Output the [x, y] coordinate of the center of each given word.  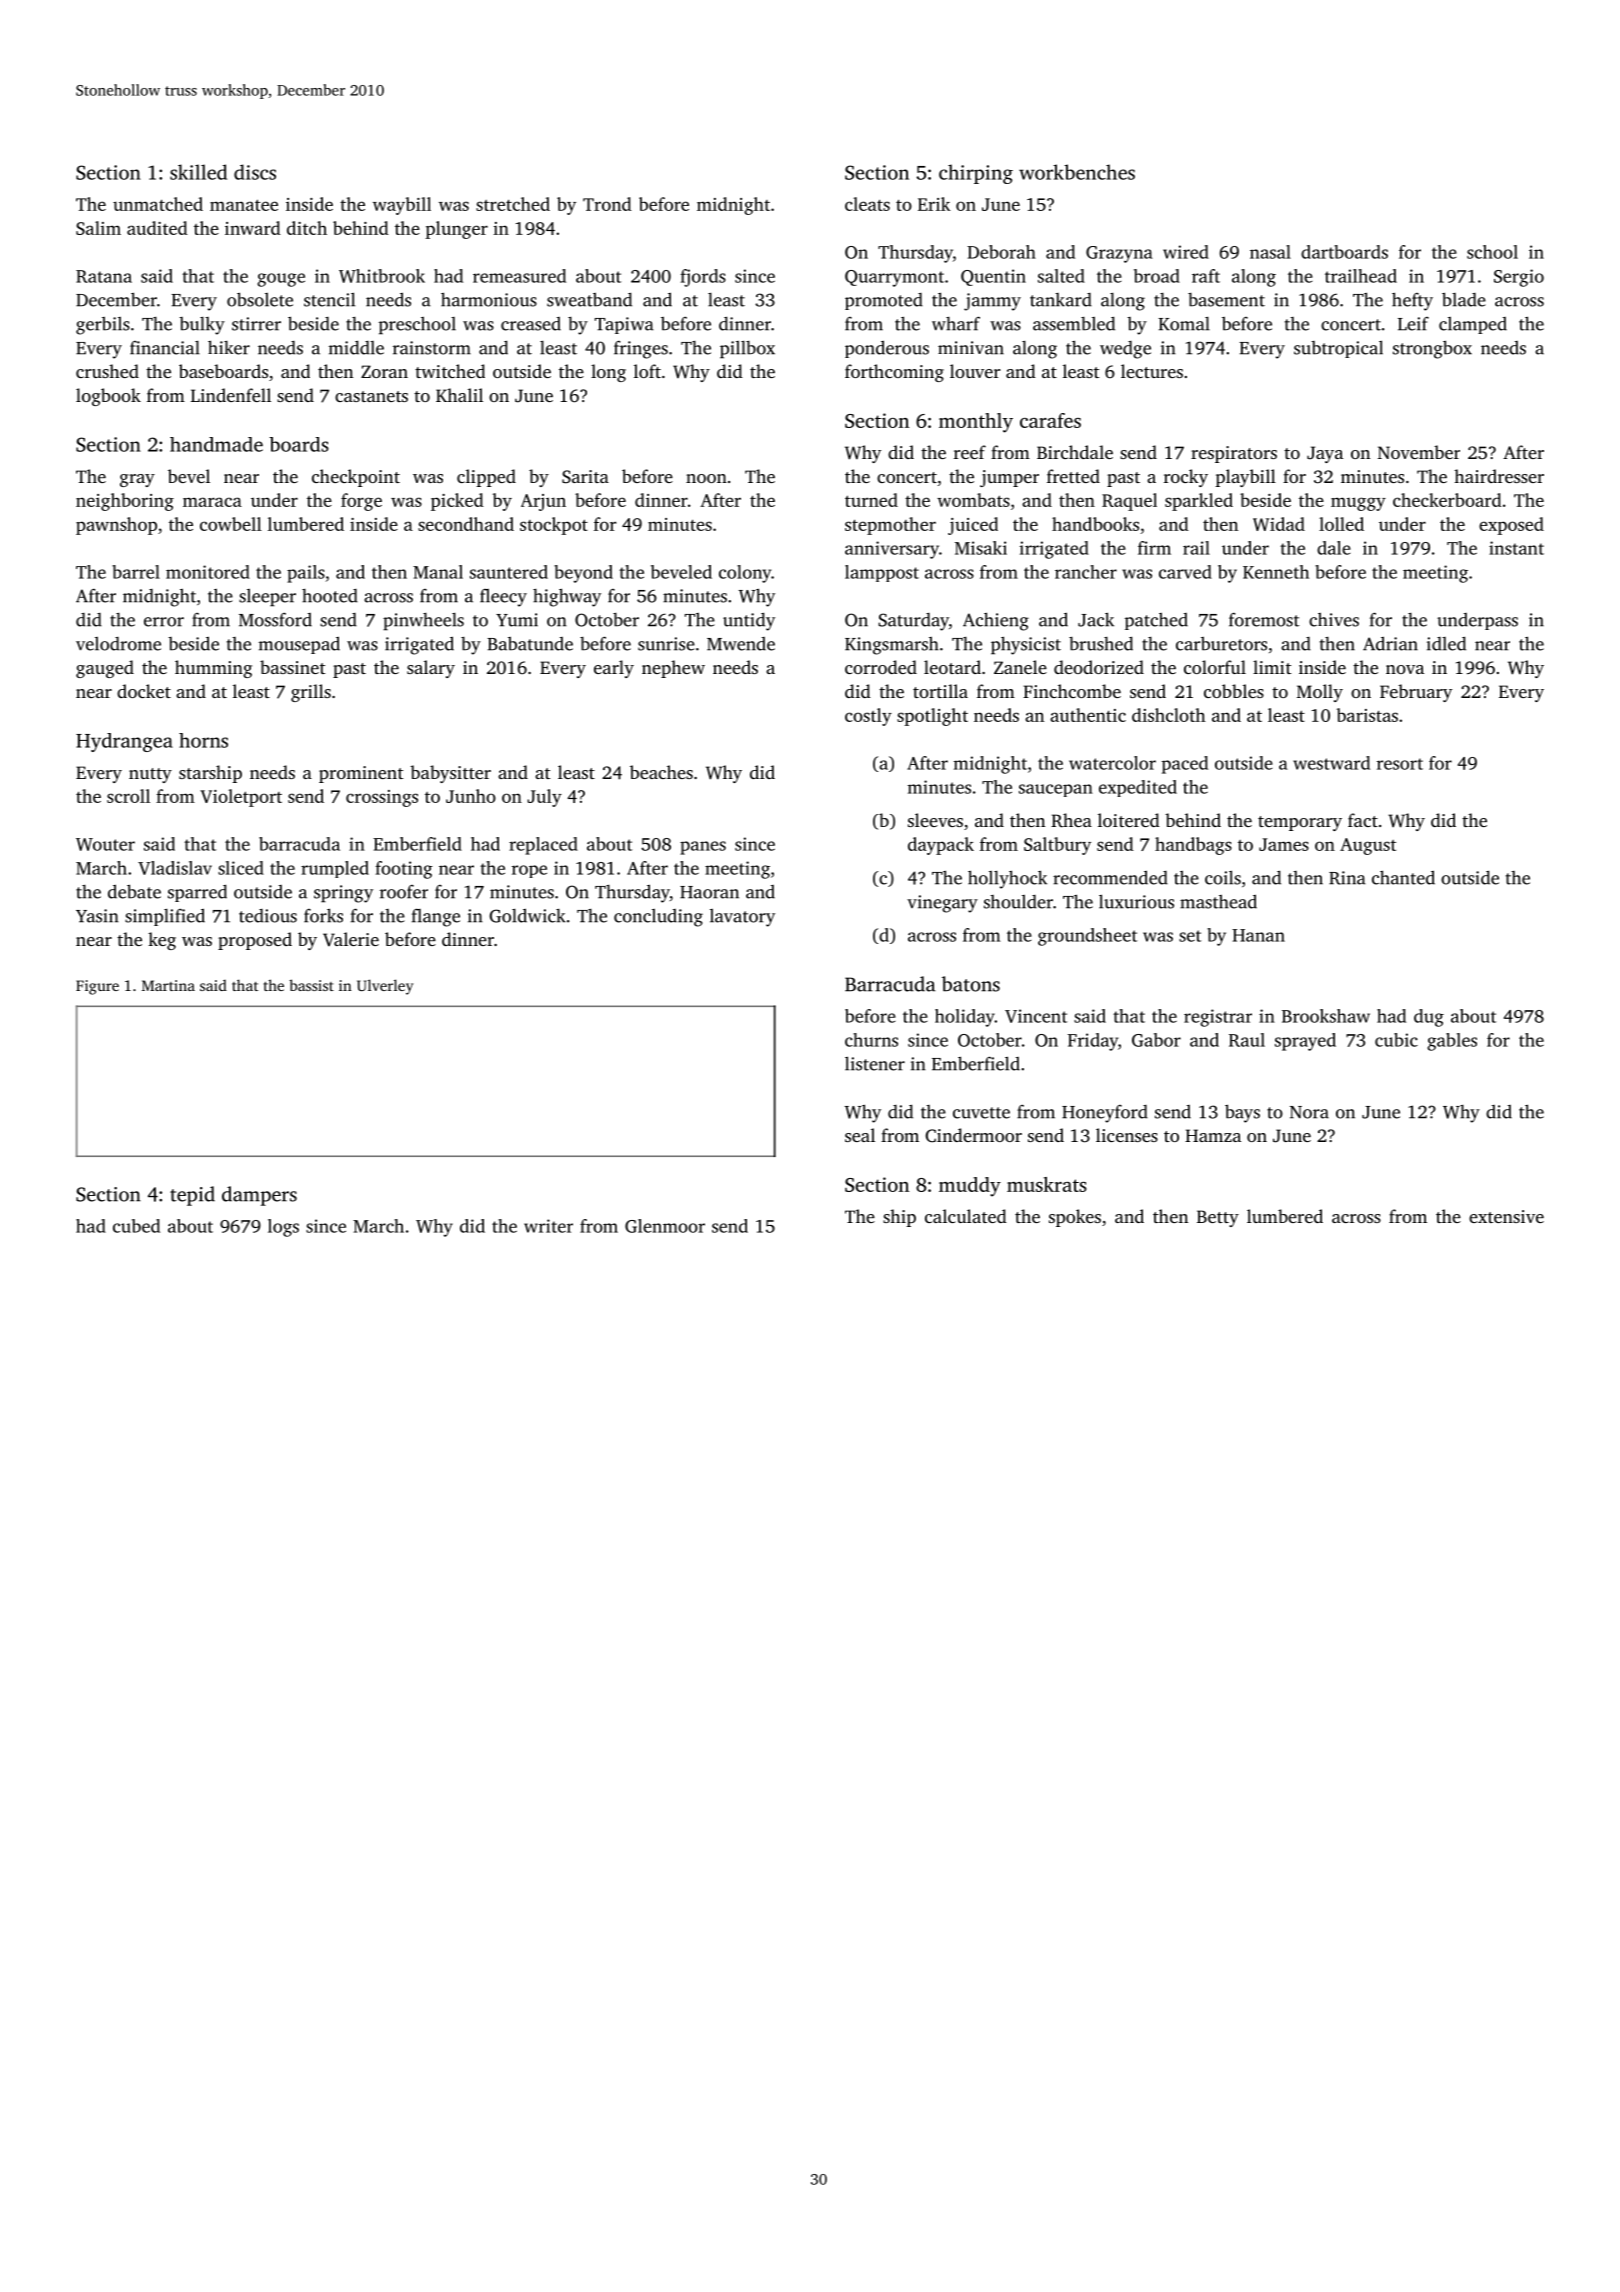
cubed [136, 1226]
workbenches [1077, 172]
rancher [1086, 572]
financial [165, 348]
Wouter [105, 844]
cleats [867, 204]
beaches [661, 772]
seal [860, 1135]
